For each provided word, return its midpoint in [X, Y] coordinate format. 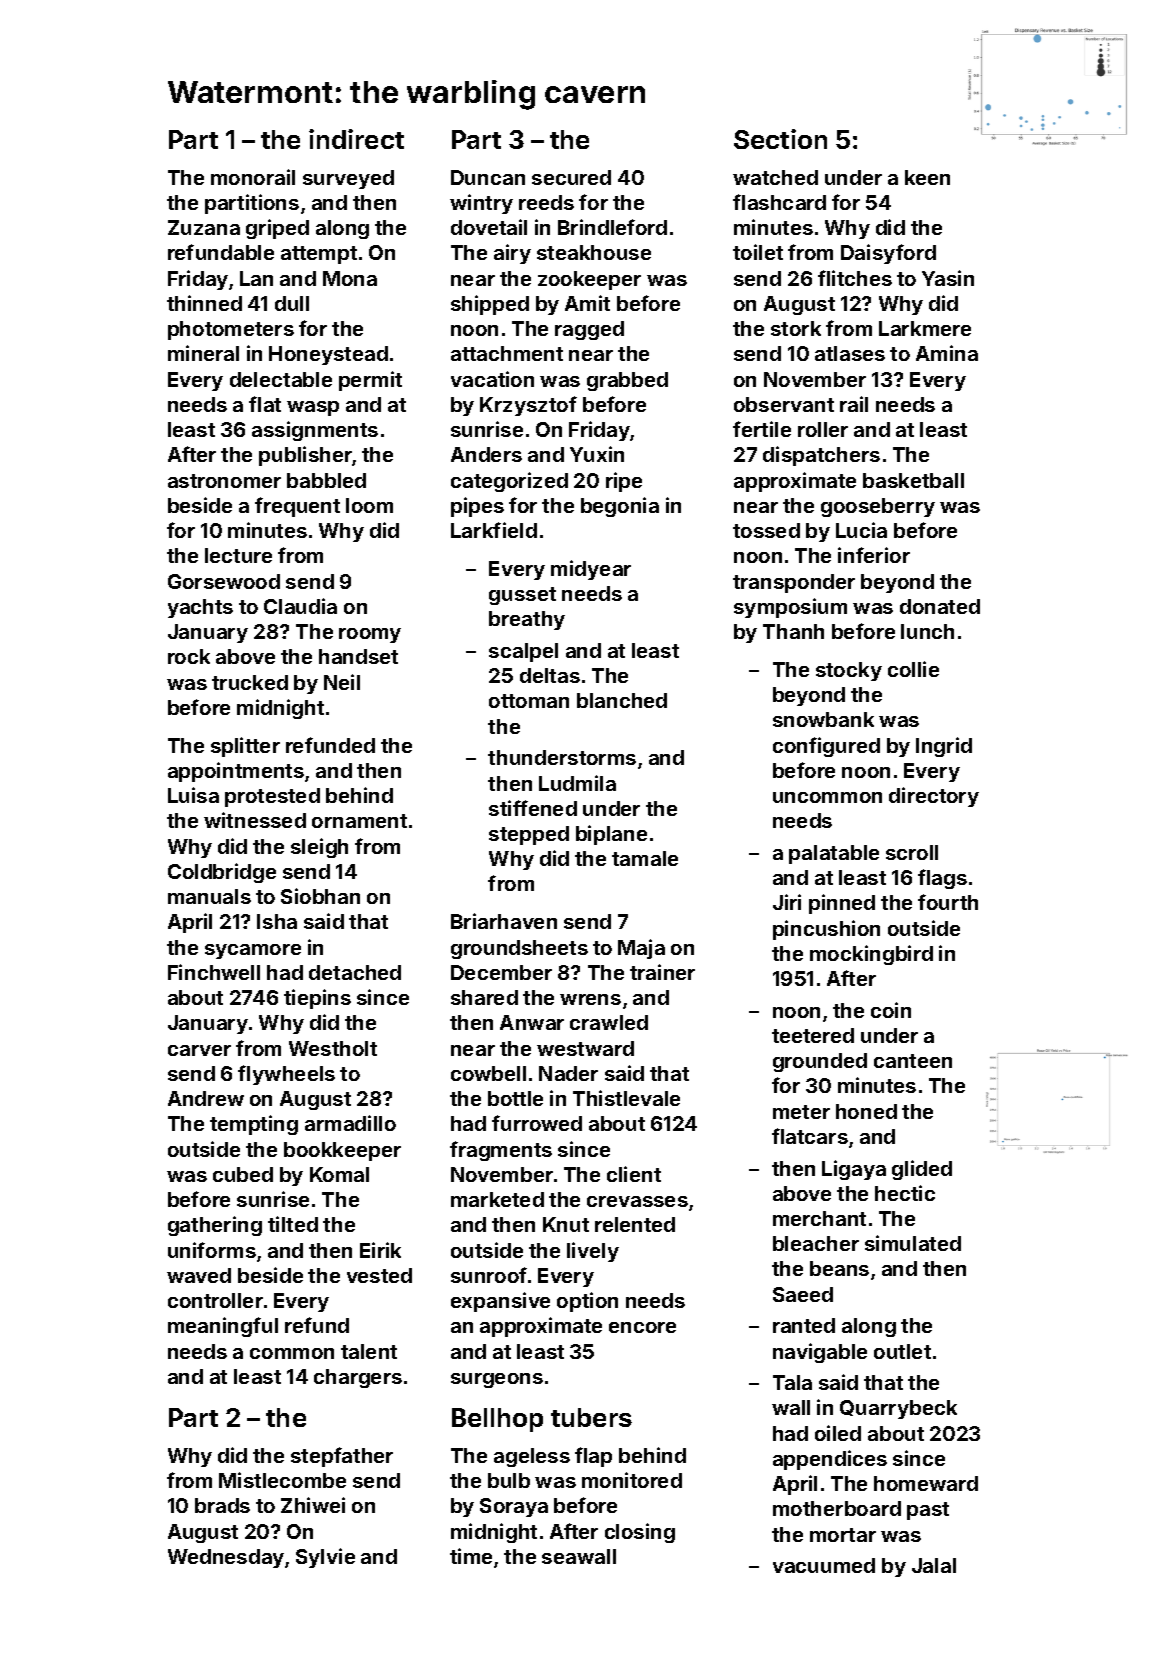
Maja [641, 949]
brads [222, 1505]
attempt [319, 255]
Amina [947, 353]
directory [934, 797]
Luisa [193, 795]
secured [571, 177]
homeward [926, 1483]
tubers [591, 1417]
